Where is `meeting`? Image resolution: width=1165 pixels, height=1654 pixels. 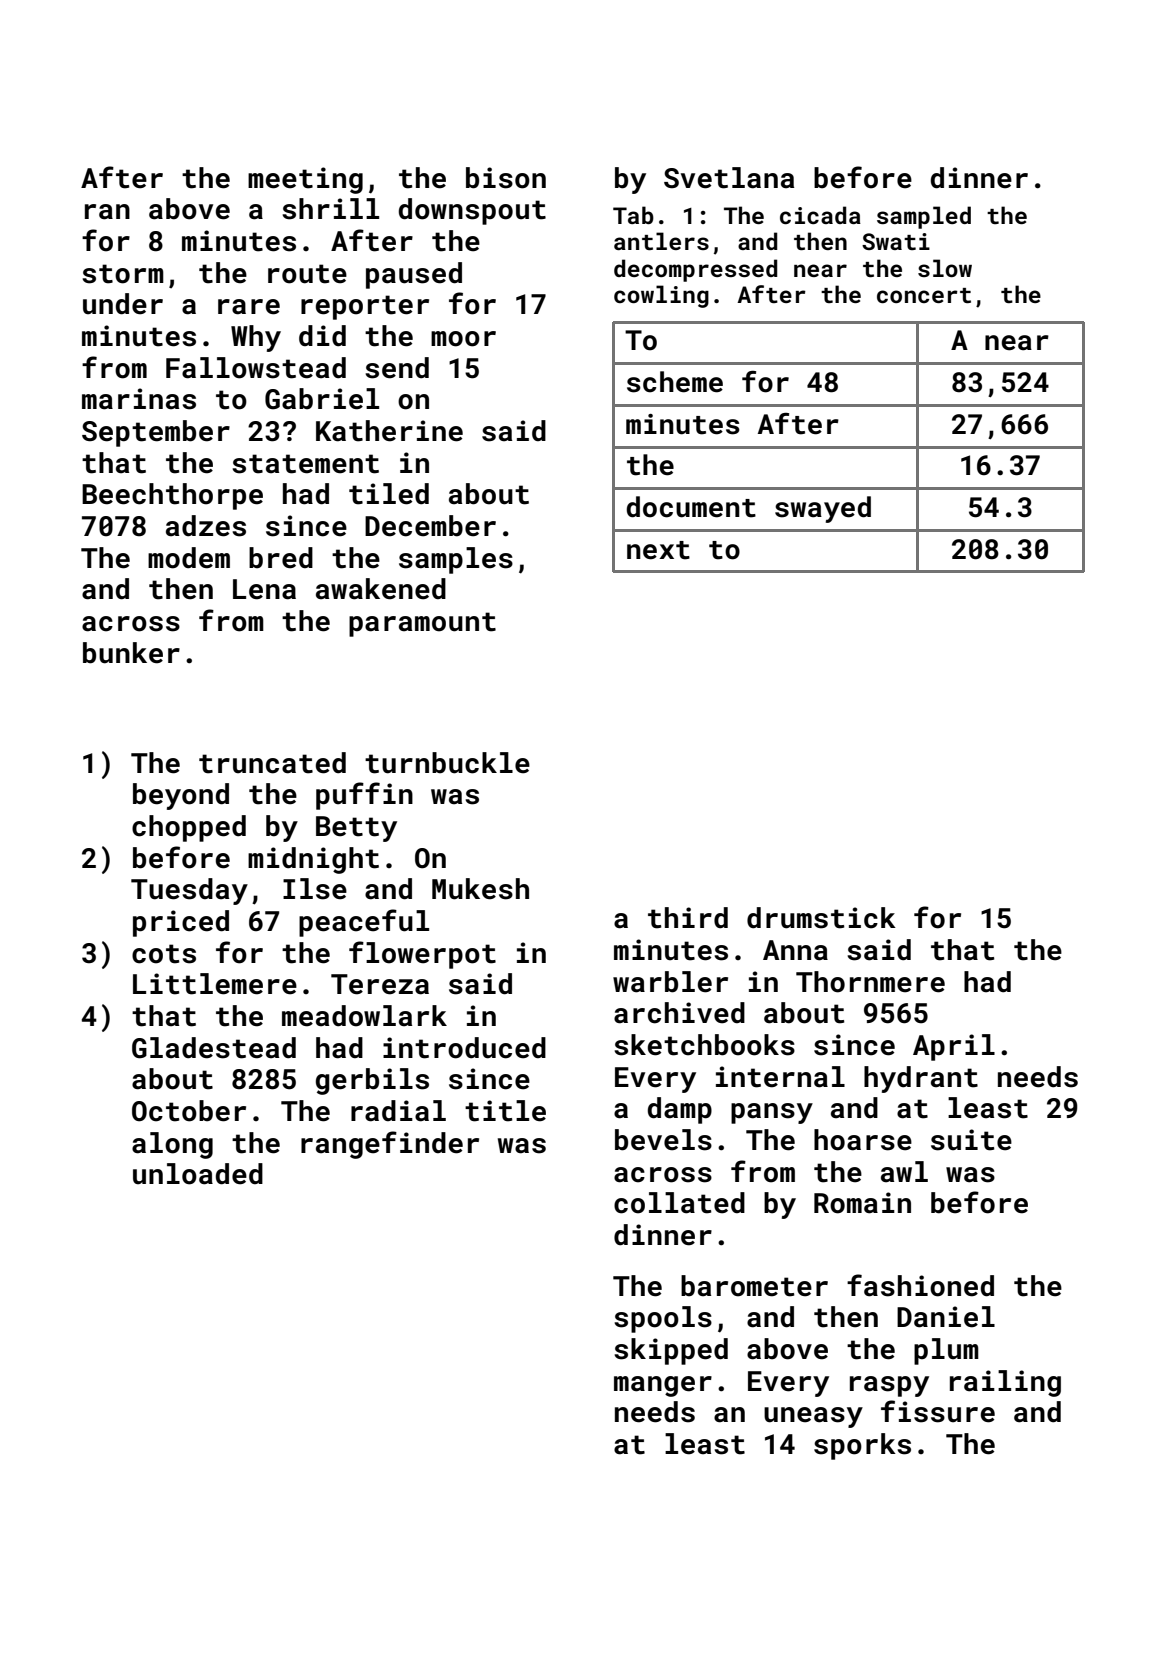
meeting is located at coordinates (305, 180).
